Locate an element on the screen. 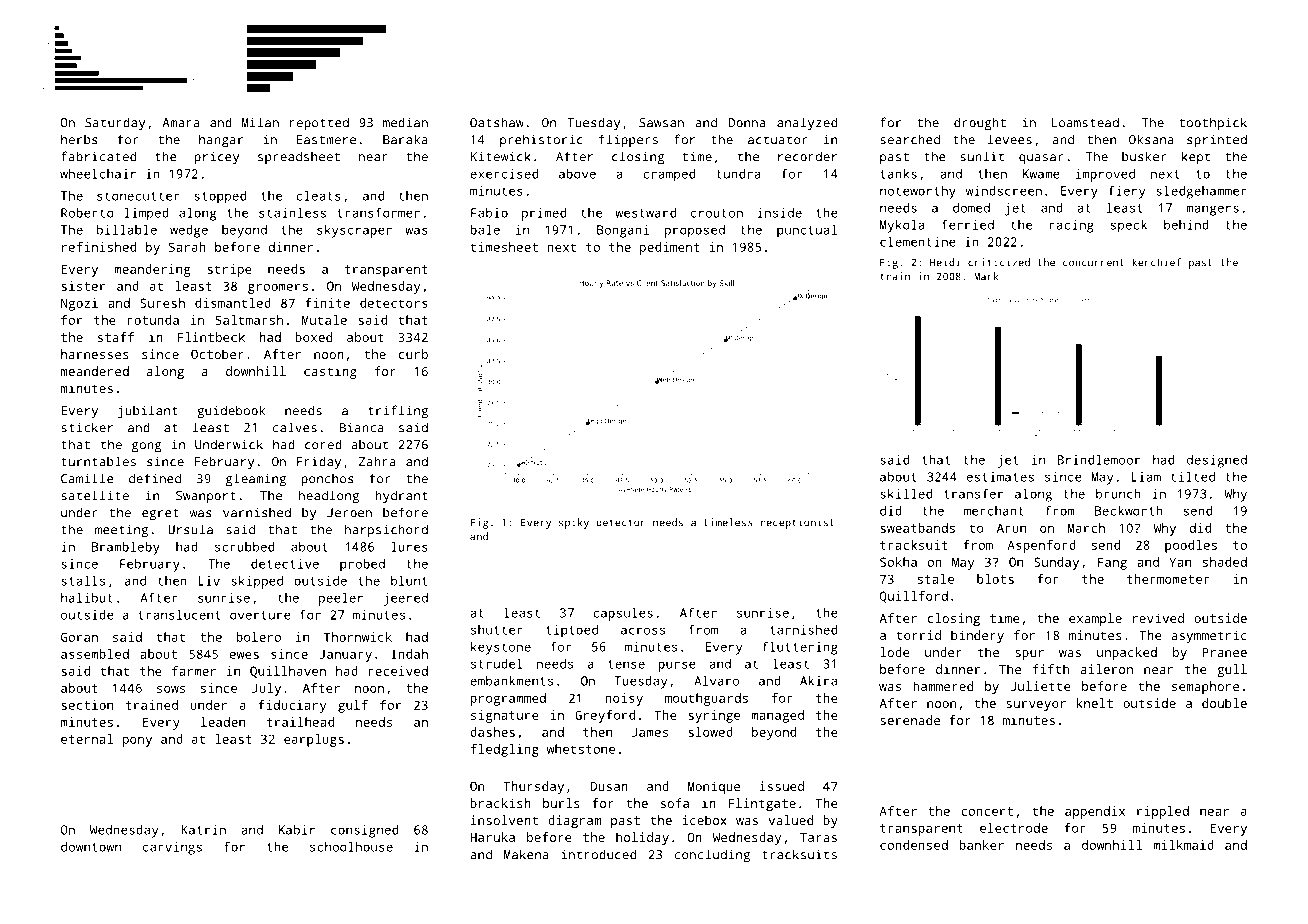 This screenshot has height=924, width=1308. transfer is located at coordinates (973, 494).
